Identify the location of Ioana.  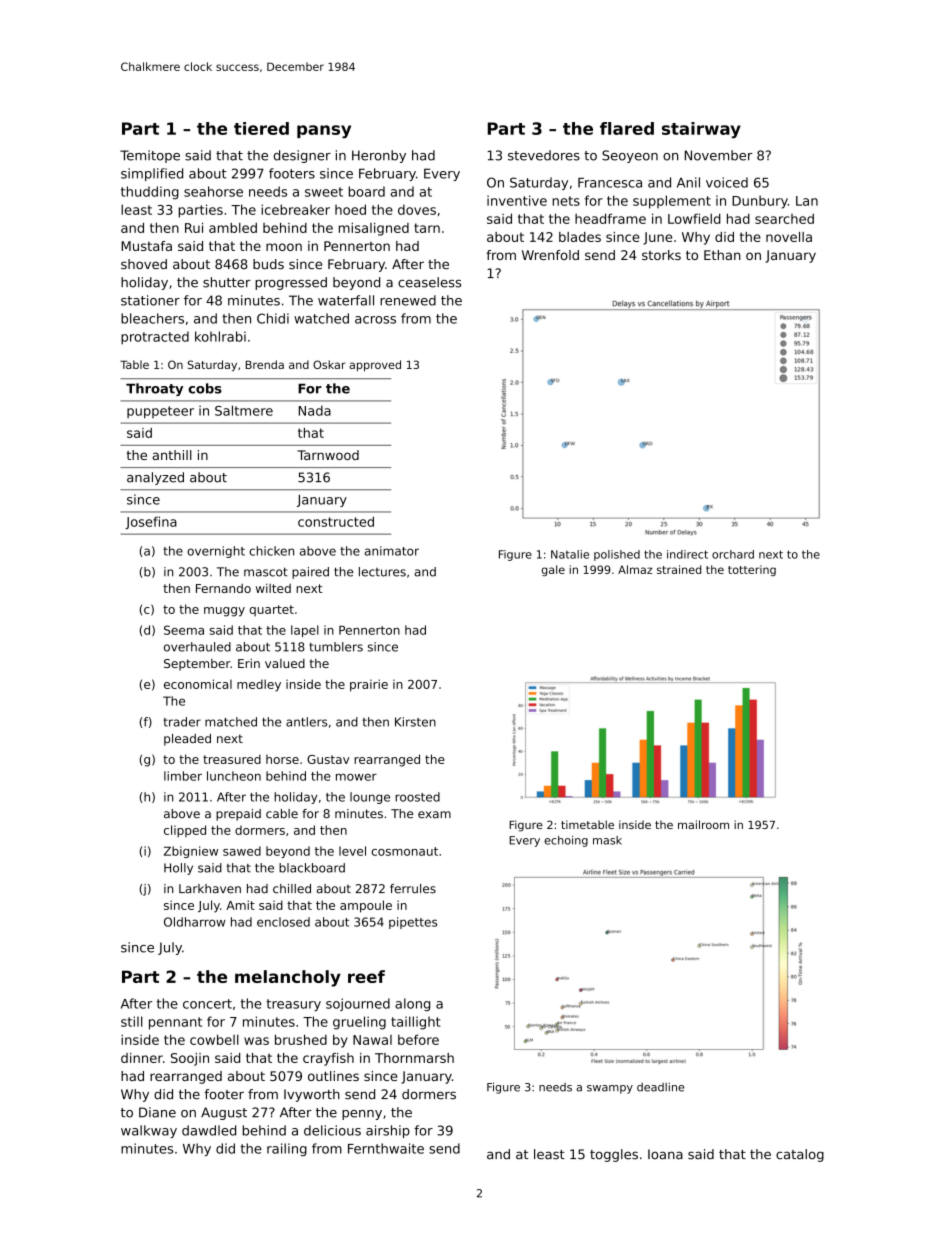
(665, 1154).
